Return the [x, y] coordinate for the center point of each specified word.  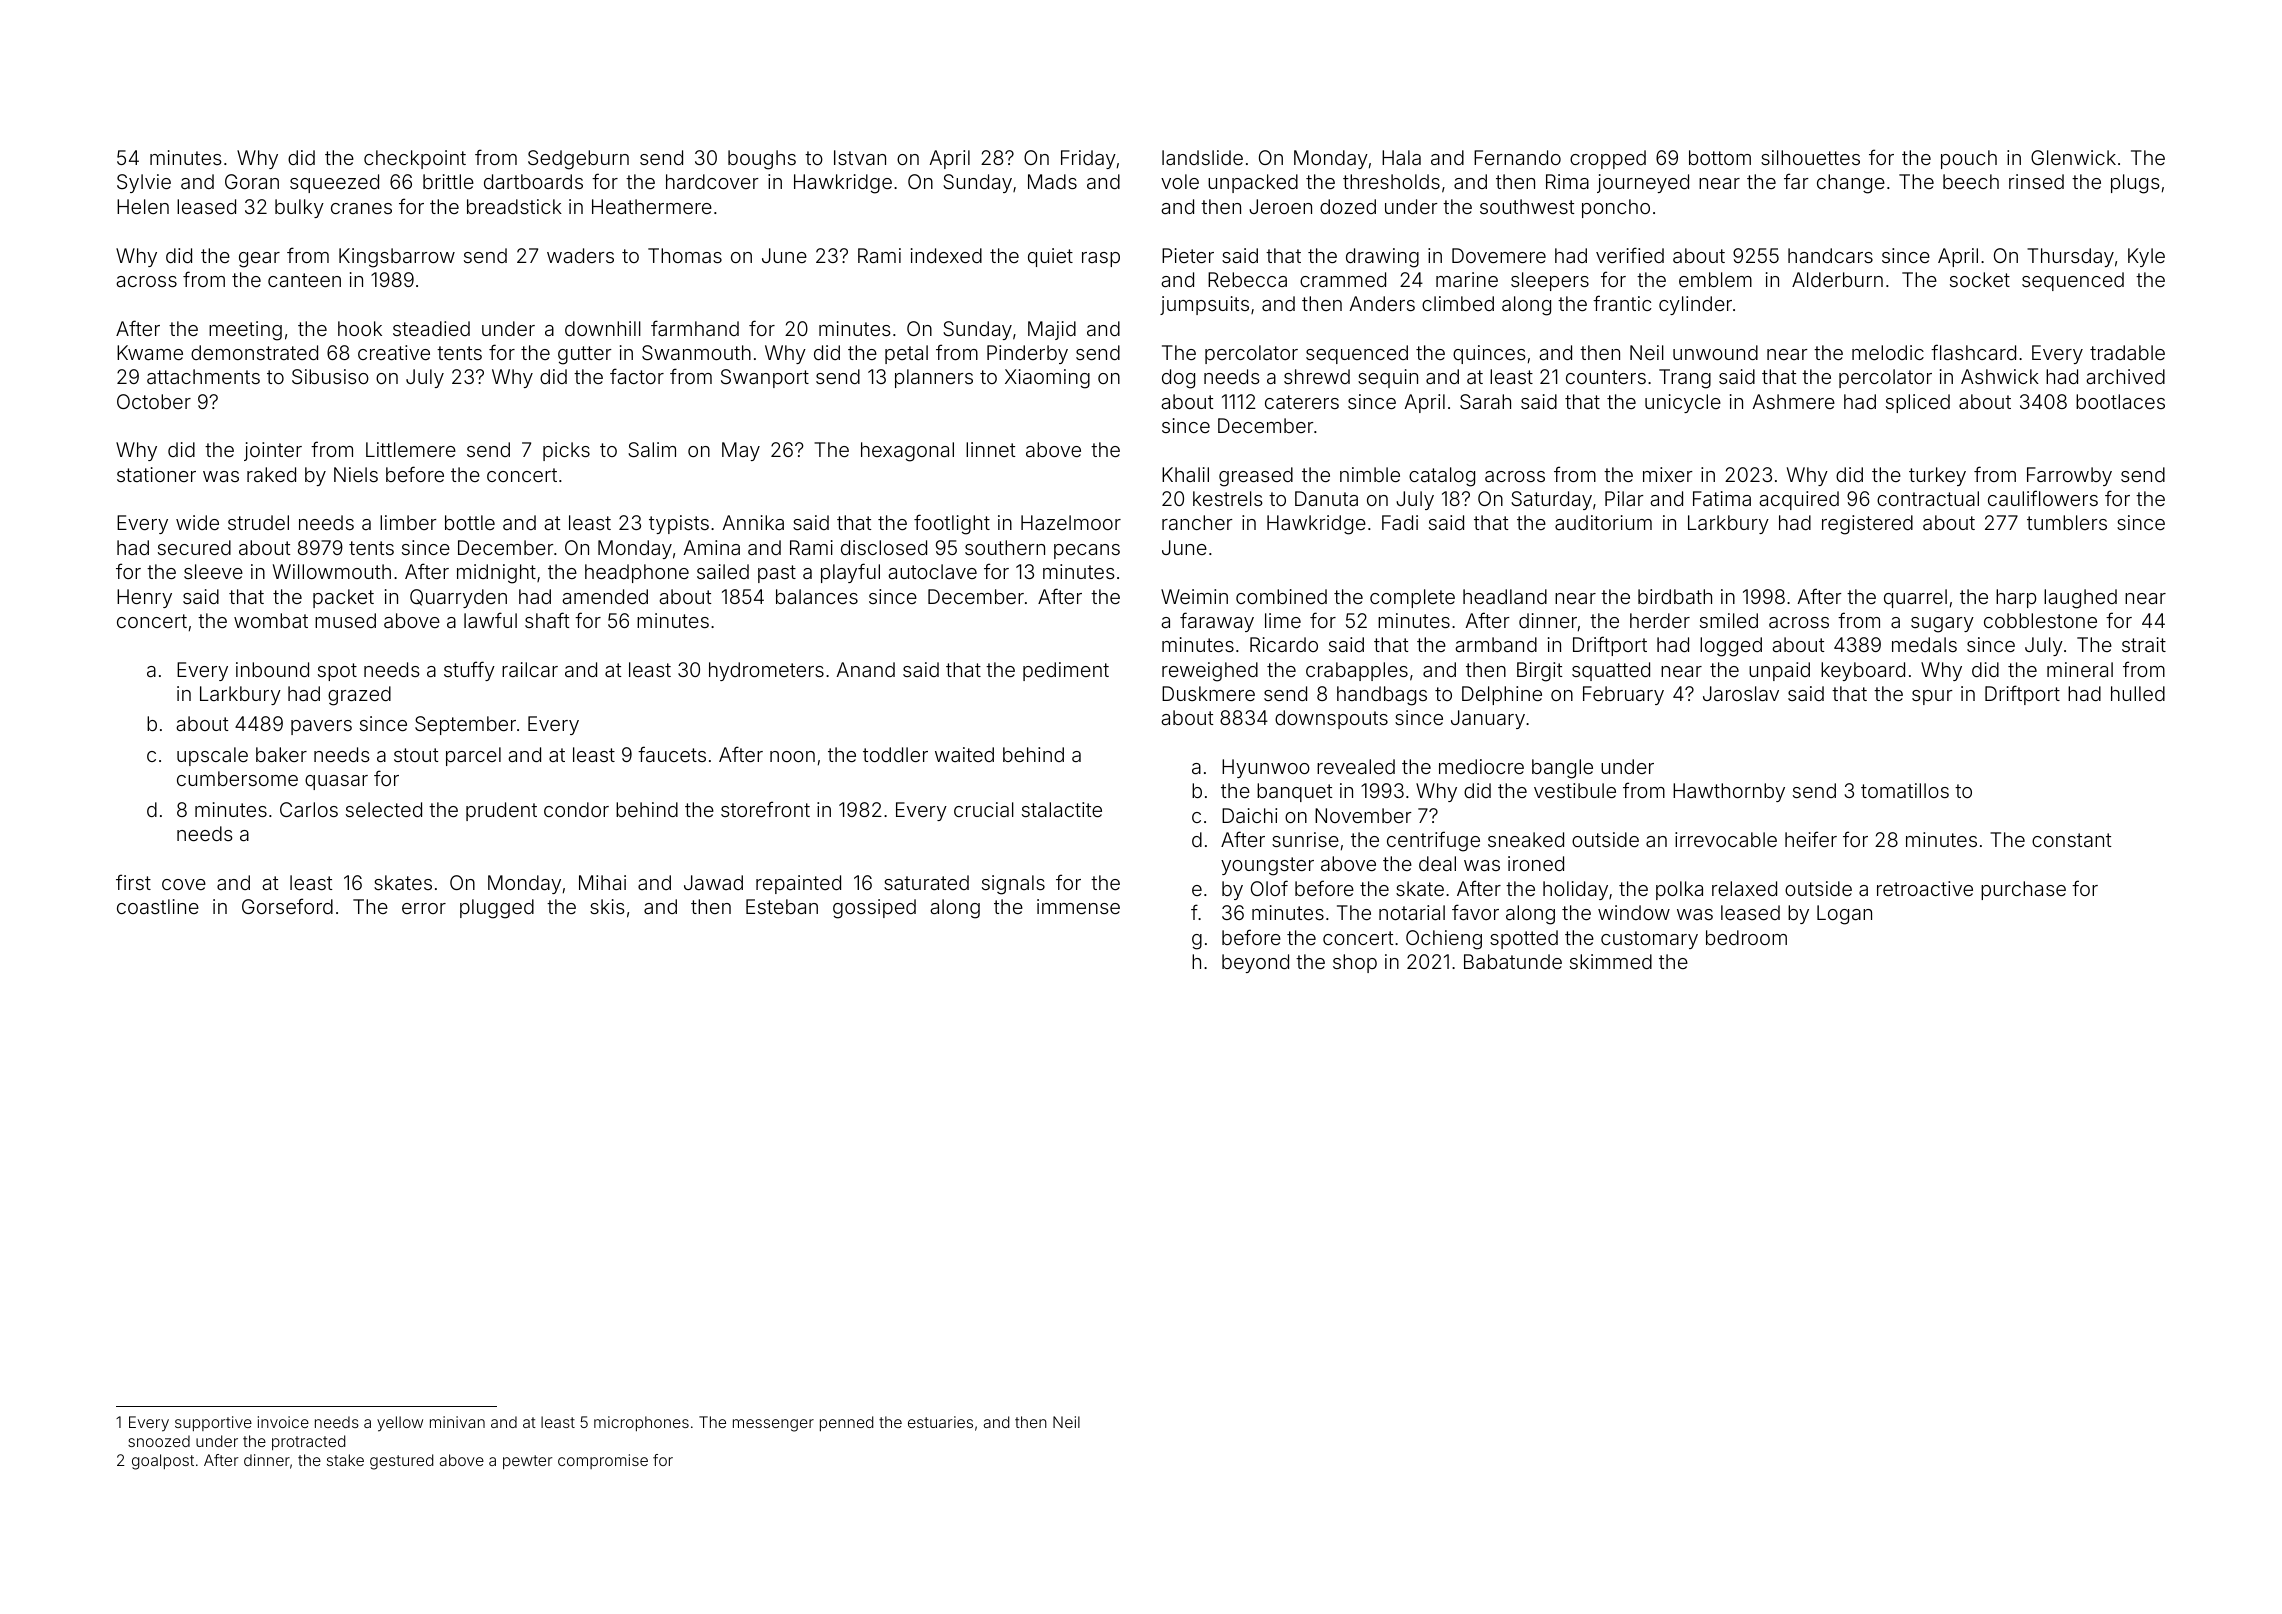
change [1851, 184]
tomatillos [1905, 790]
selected [384, 809]
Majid [1052, 330]
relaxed [1744, 888]
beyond [1255, 963]
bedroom [1746, 937]
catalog [1442, 477]
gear [259, 260]
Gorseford [287, 906]
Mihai [602, 882]
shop [1355, 963]
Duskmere [1208, 693]
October [154, 401]
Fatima [1722, 498]
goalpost [163, 1462]
